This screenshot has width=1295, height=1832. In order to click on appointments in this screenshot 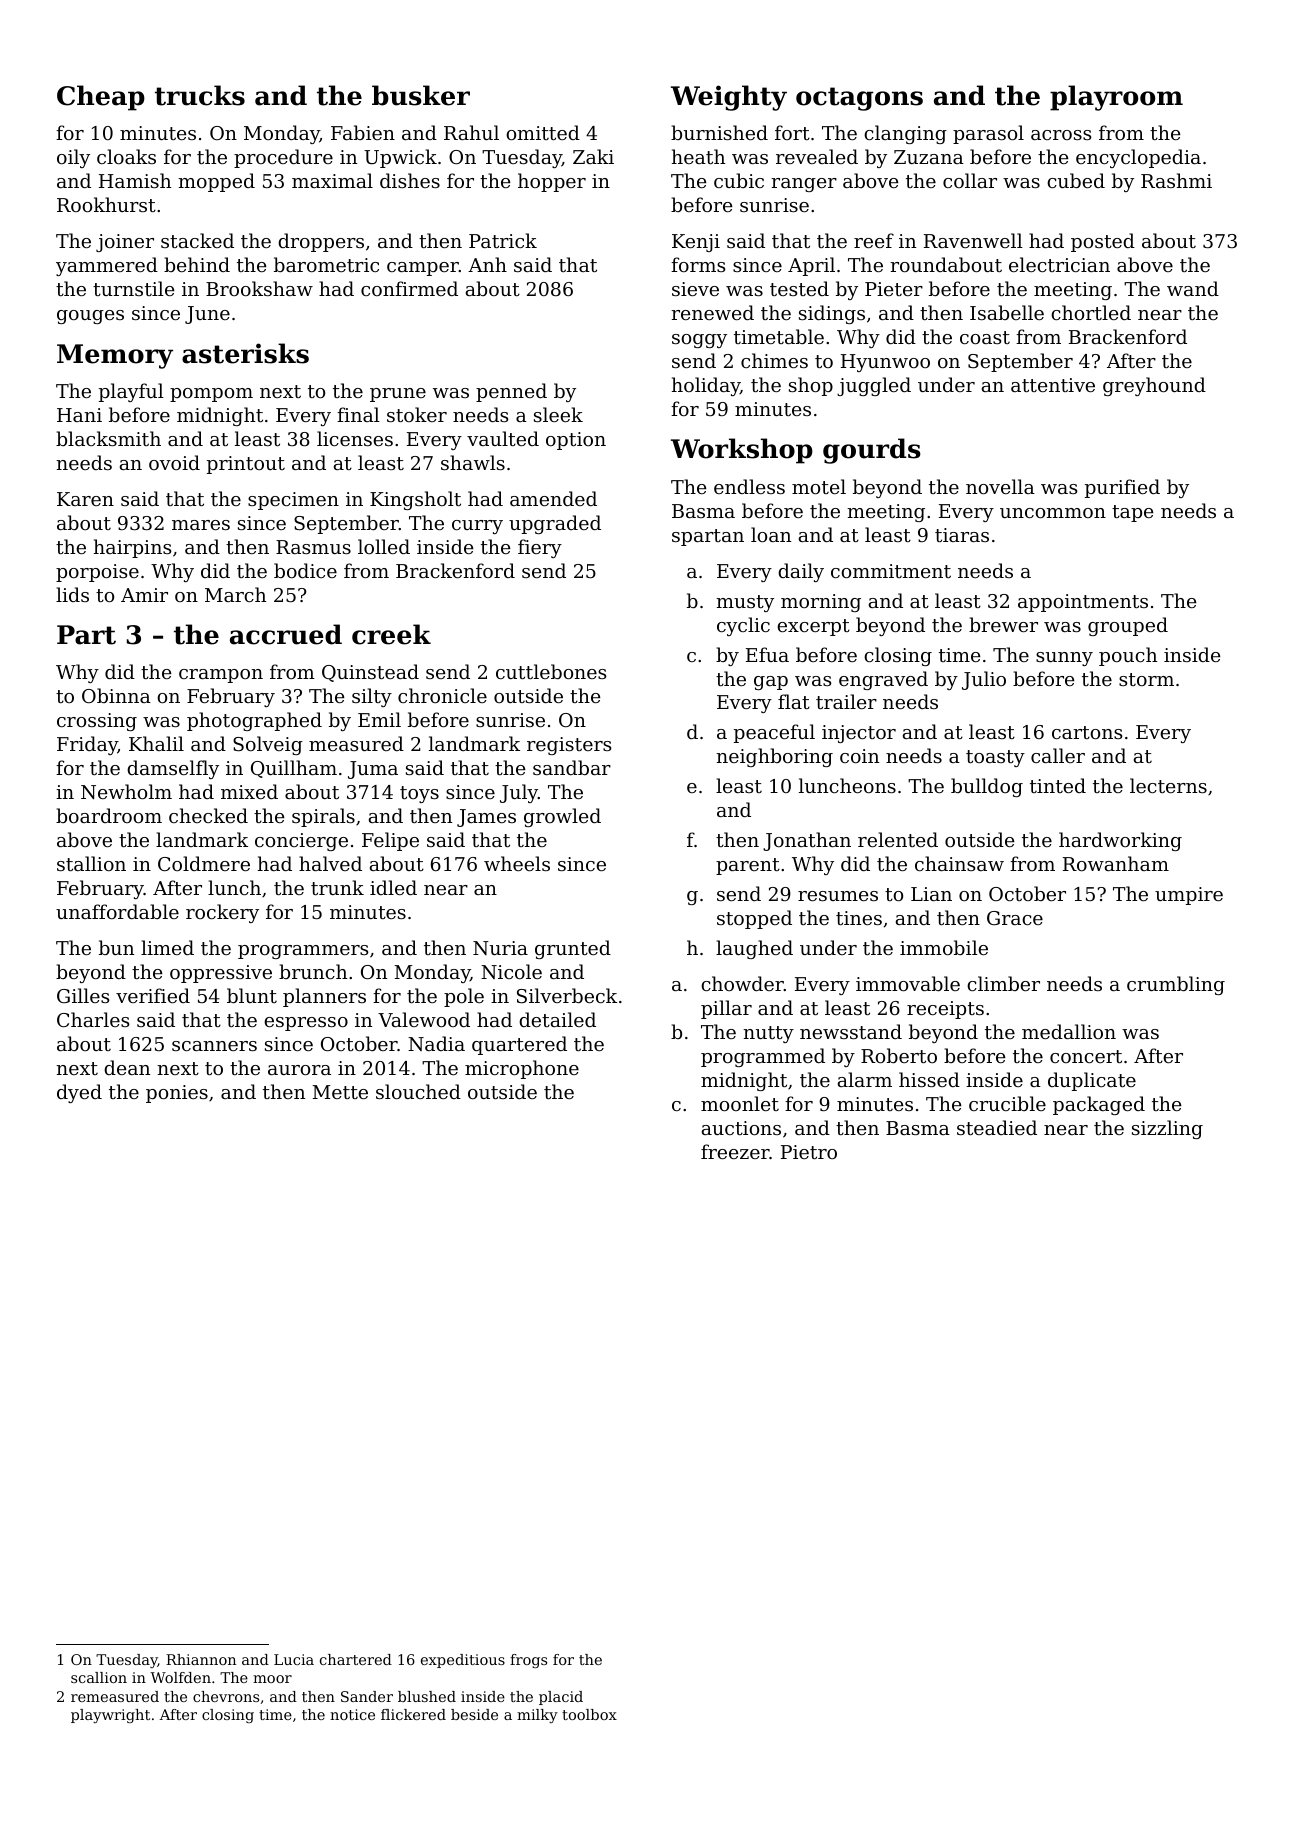, I will do `click(1083, 603)`.
